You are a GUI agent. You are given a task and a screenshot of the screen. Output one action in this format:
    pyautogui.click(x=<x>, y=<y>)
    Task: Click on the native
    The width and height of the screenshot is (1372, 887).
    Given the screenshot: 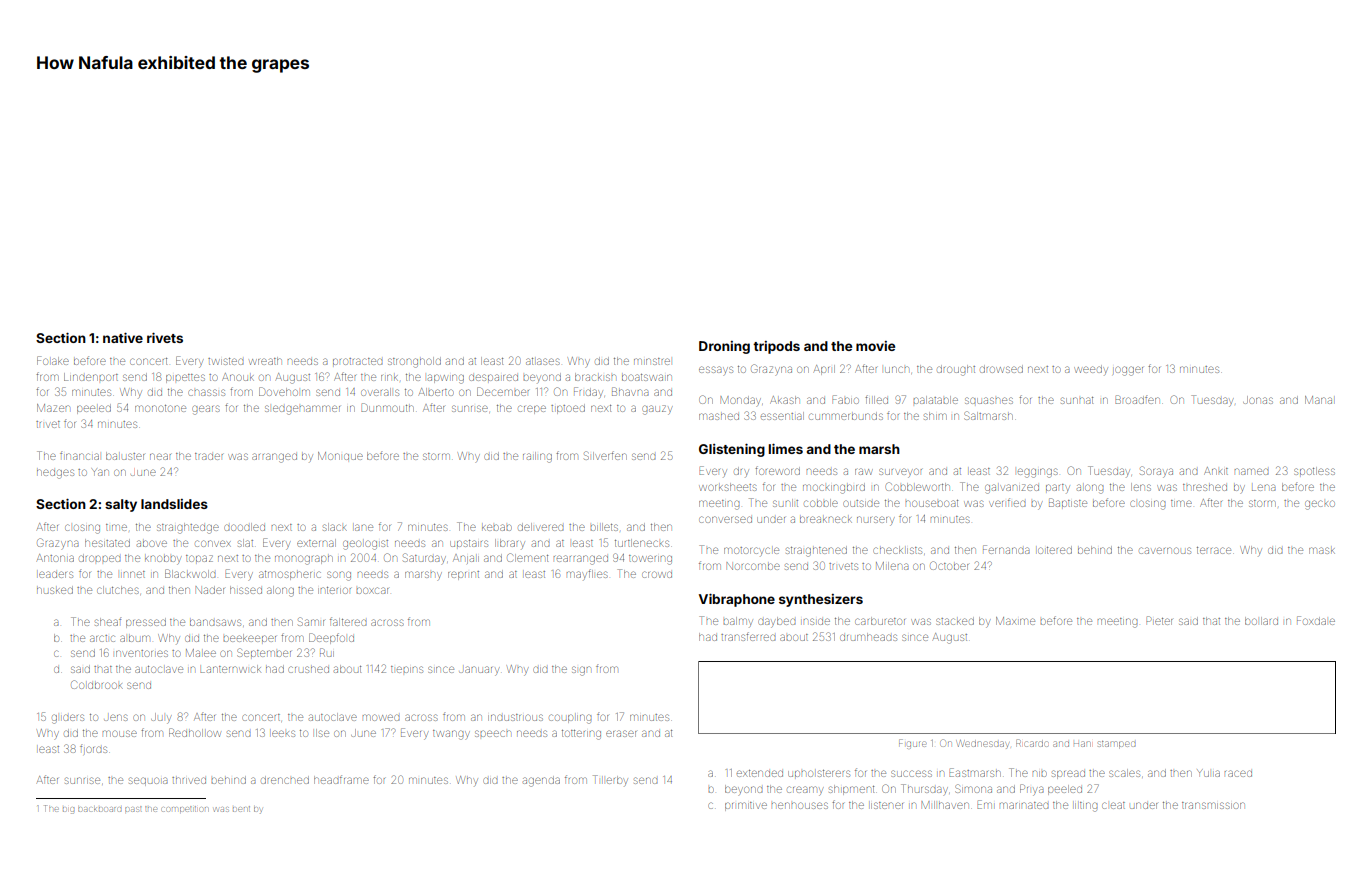 What is the action you would take?
    pyautogui.click(x=123, y=338)
